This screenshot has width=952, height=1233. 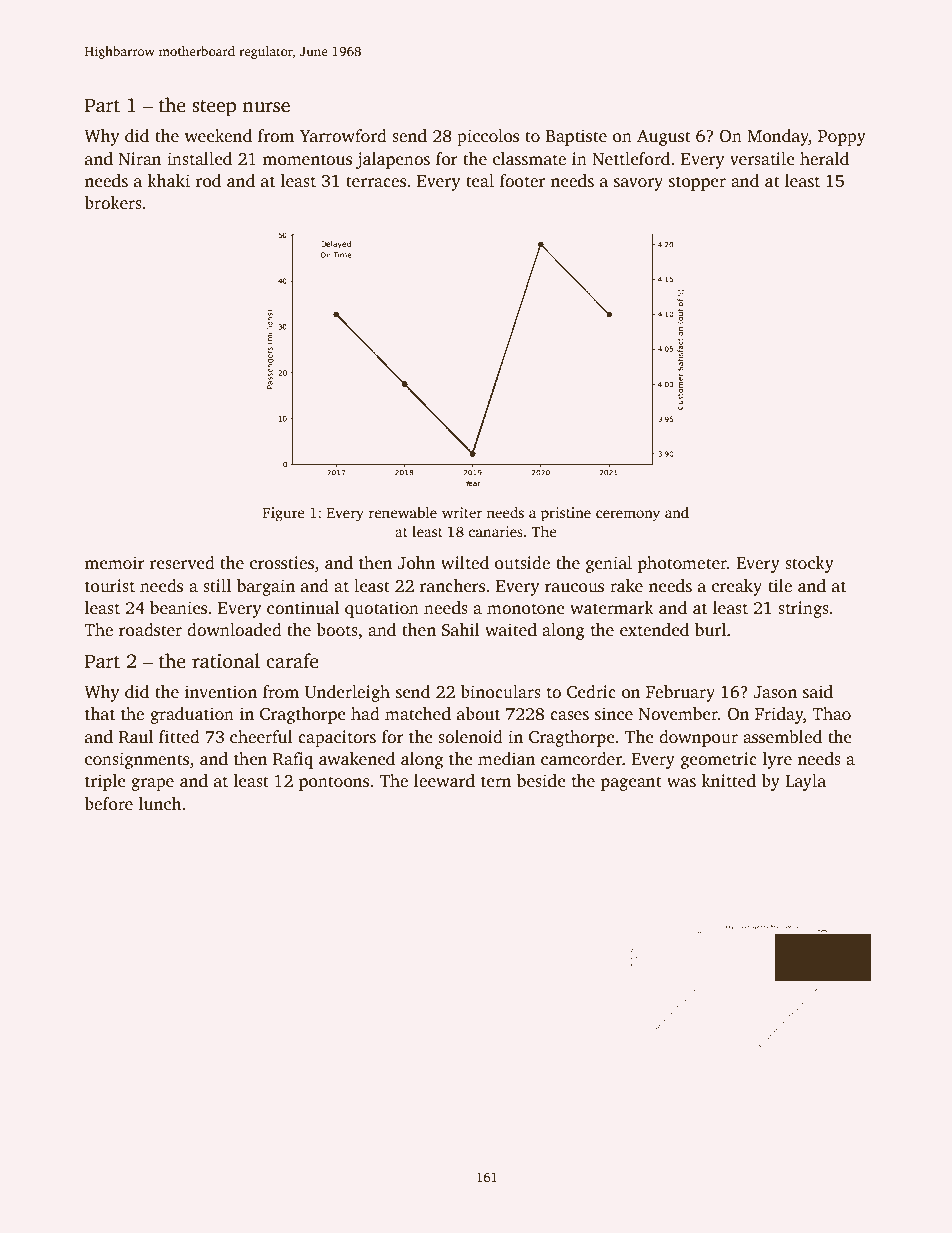 What do you see at coordinates (842, 138) in the screenshot?
I see `Poppy` at bounding box center [842, 138].
